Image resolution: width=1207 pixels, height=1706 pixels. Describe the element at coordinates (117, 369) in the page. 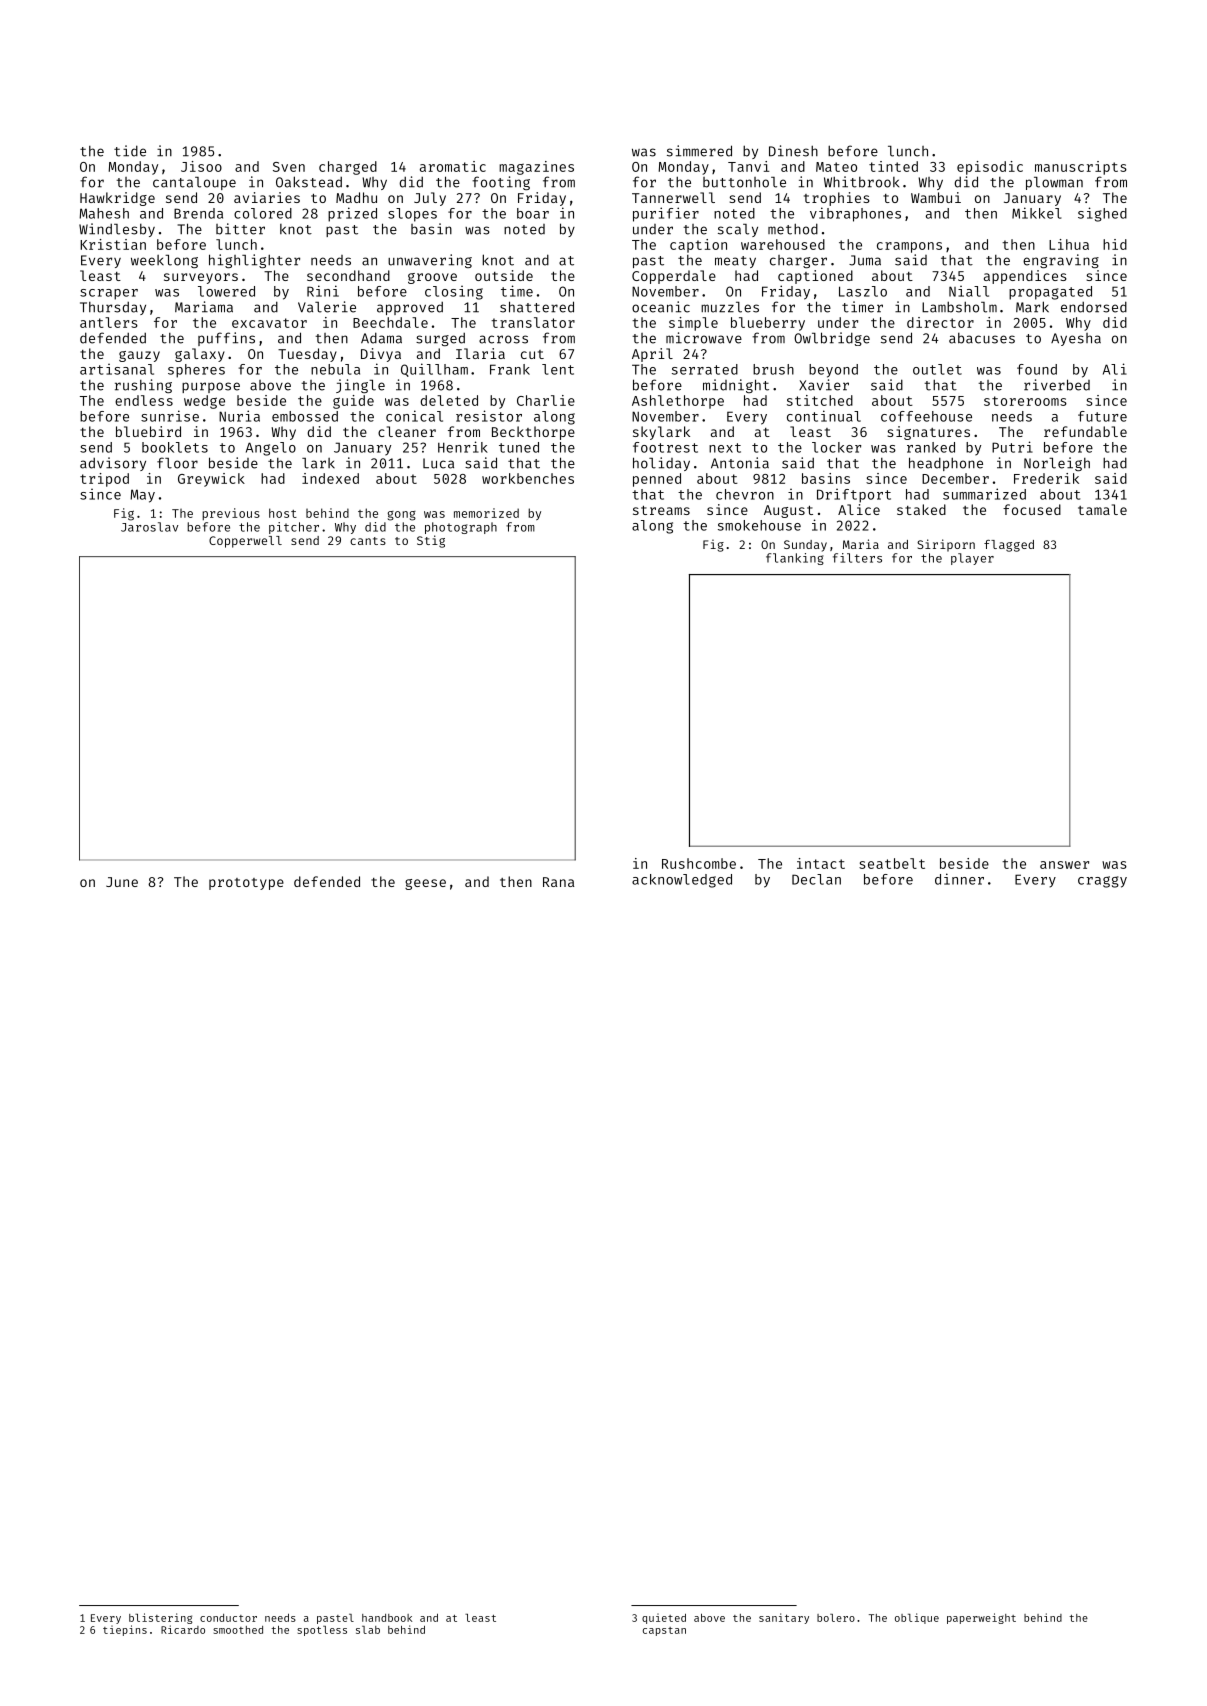

I see `artisanal` at that location.
